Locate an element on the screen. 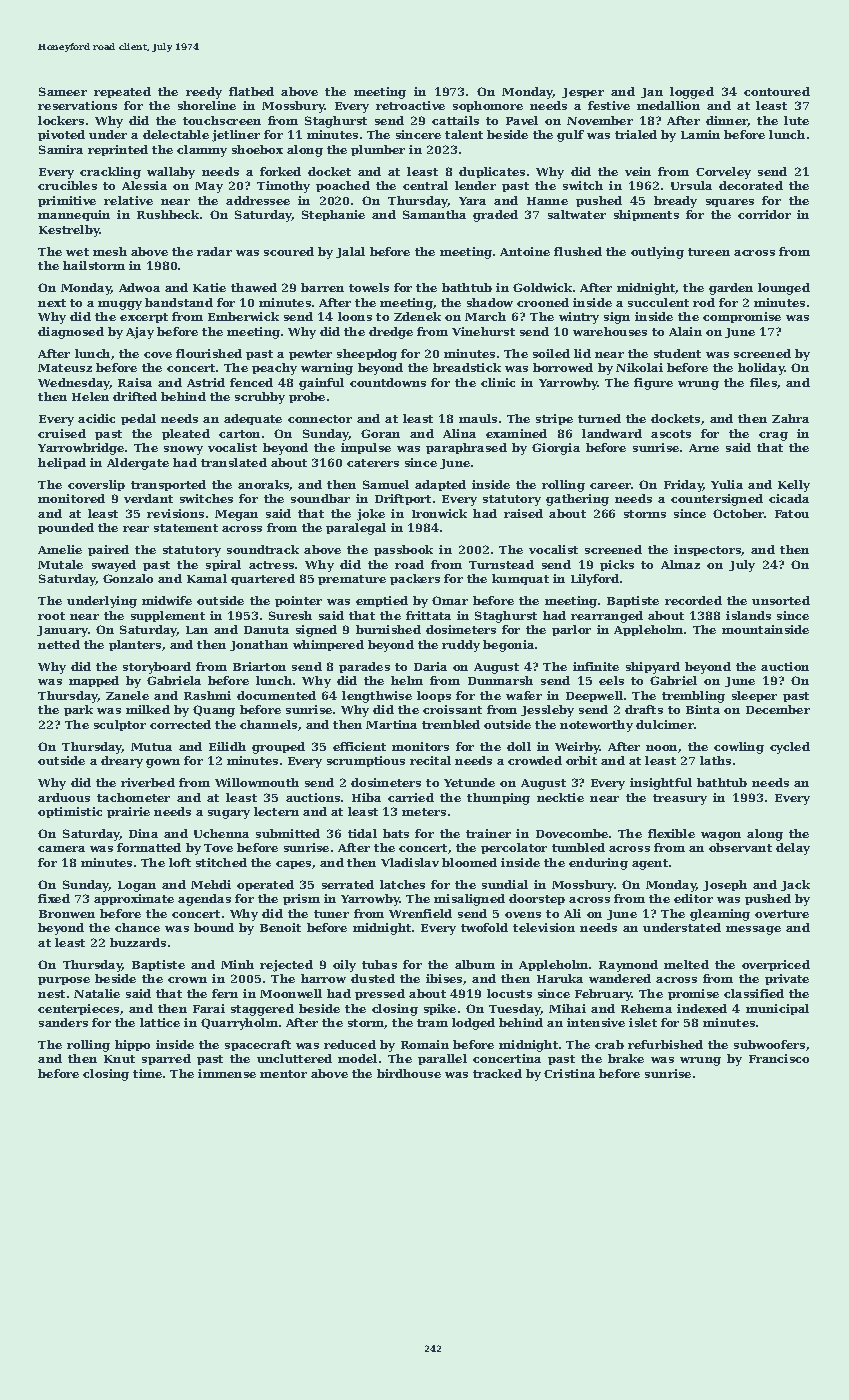 The image size is (849, 1400). time is located at coordinates (147, 1073).
